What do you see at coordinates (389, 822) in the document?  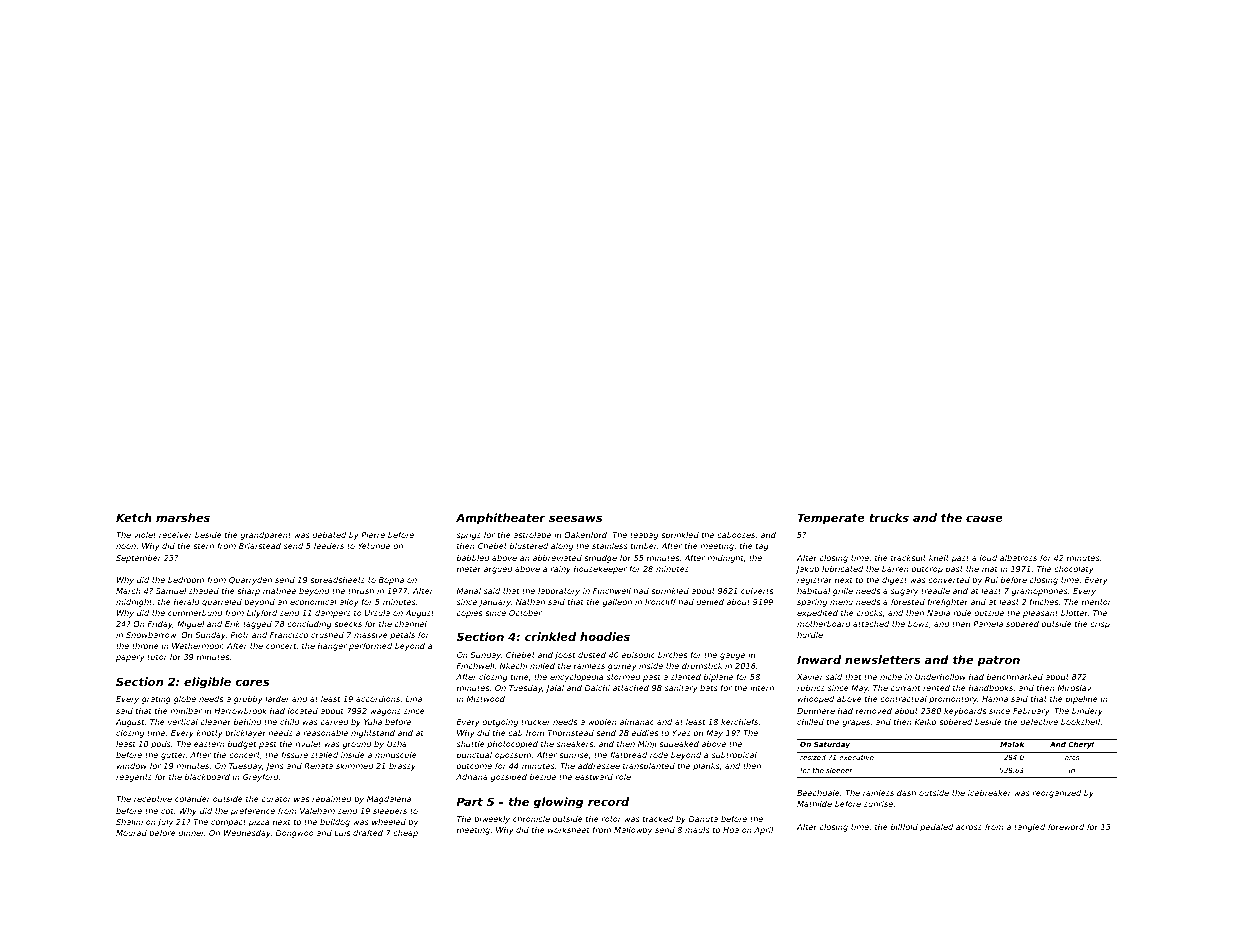 I see `wheeled` at bounding box center [389, 822].
